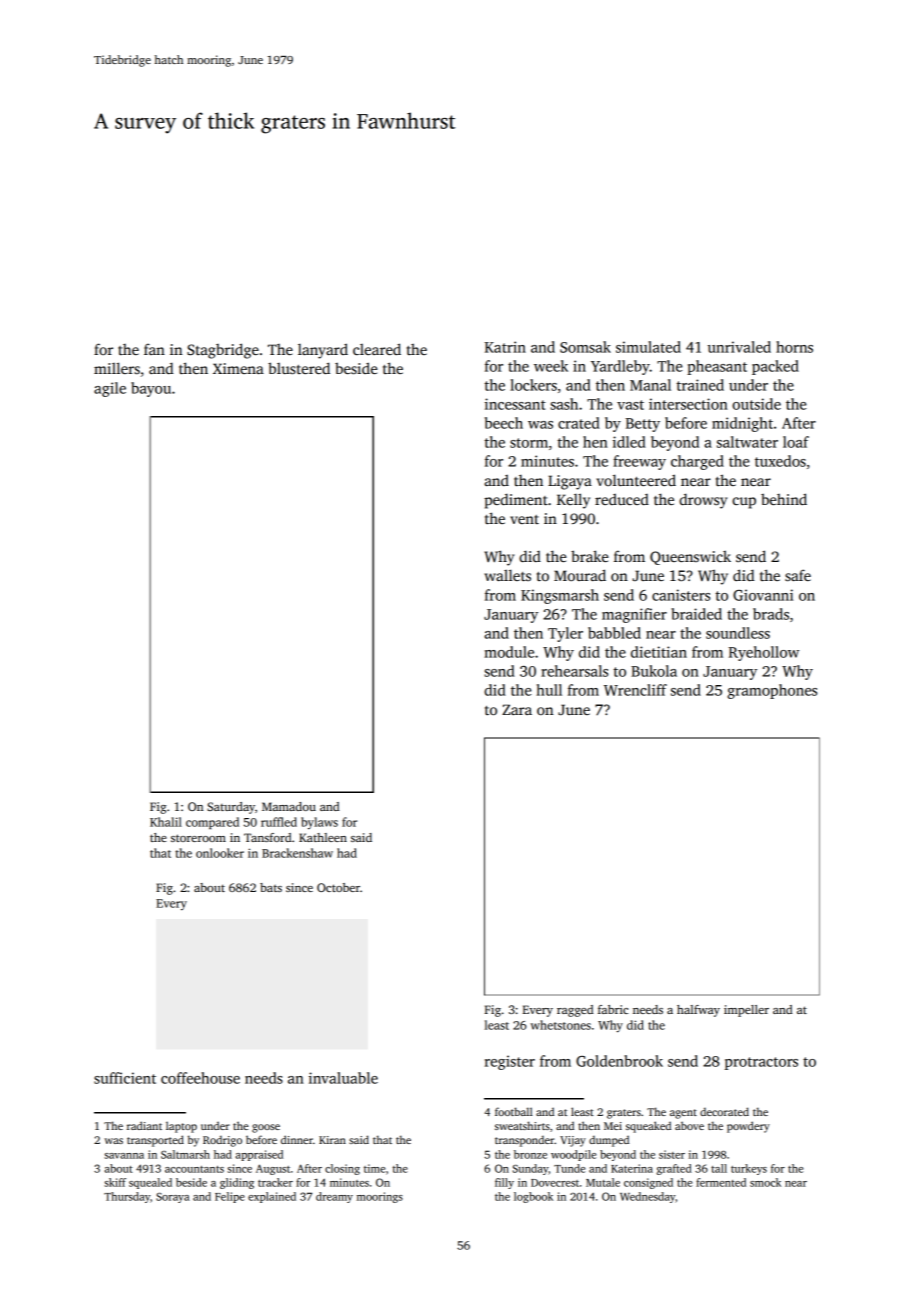 This image has width=914, height=1298. What do you see at coordinates (509, 652) in the image?
I see `module` at bounding box center [509, 652].
